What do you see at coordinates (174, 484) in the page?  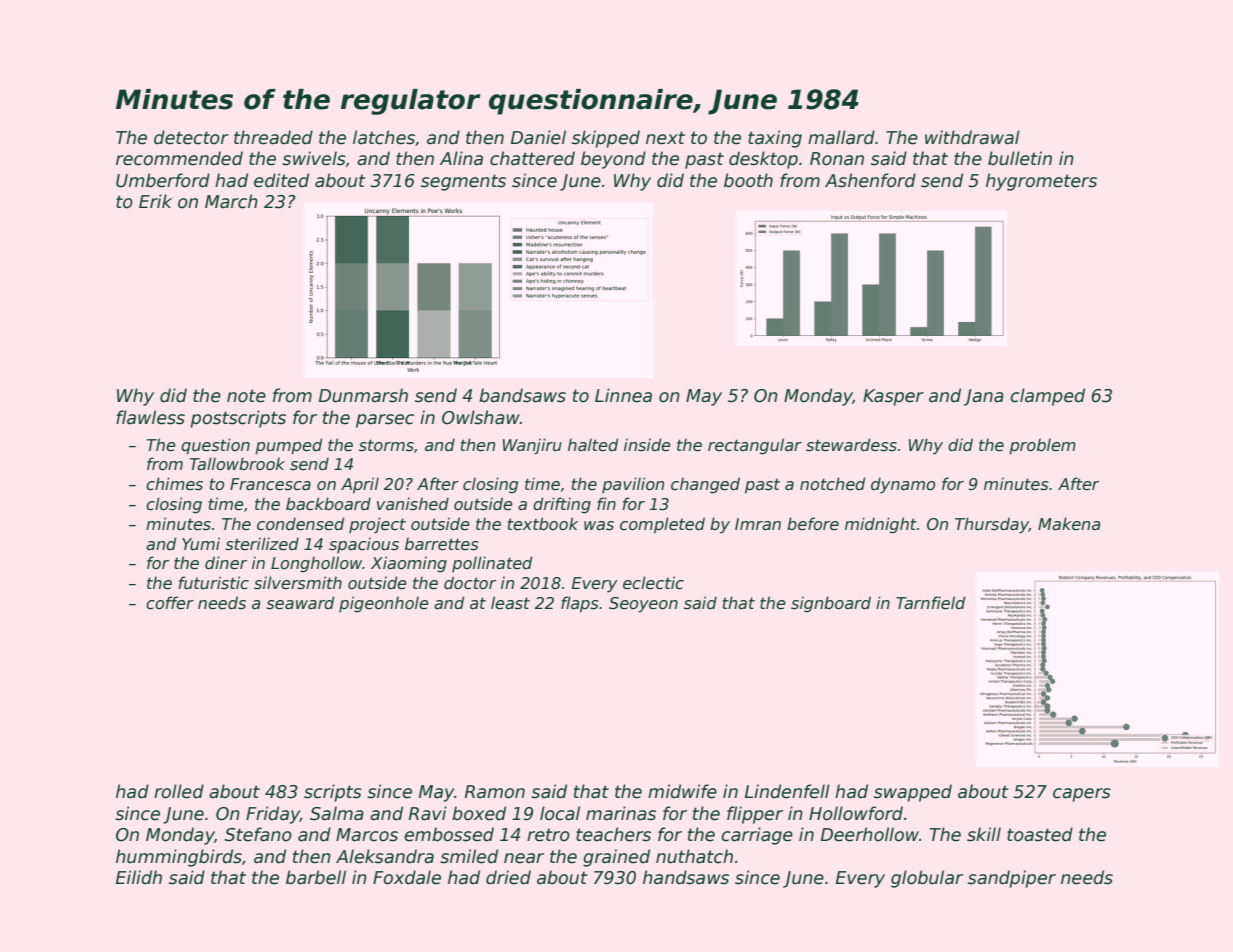 I see `chimes` at bounding box center [174, 484].
